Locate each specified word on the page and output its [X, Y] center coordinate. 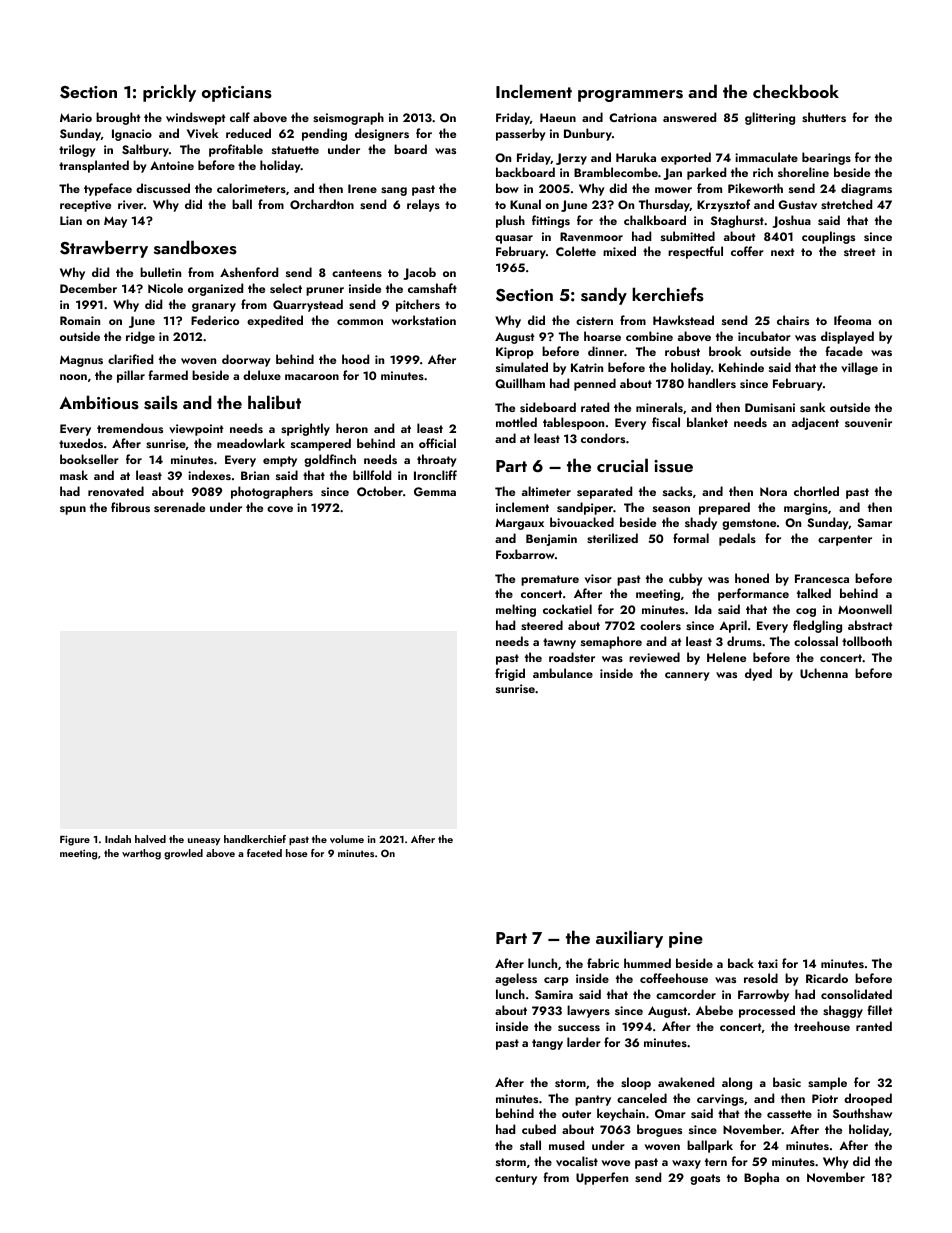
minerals [659, 407]
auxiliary [629, 939]
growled [183, 854]
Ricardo [827, 978]
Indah [118, 839]
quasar [514, 239]
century [516, 1179]
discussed [163, 188]
